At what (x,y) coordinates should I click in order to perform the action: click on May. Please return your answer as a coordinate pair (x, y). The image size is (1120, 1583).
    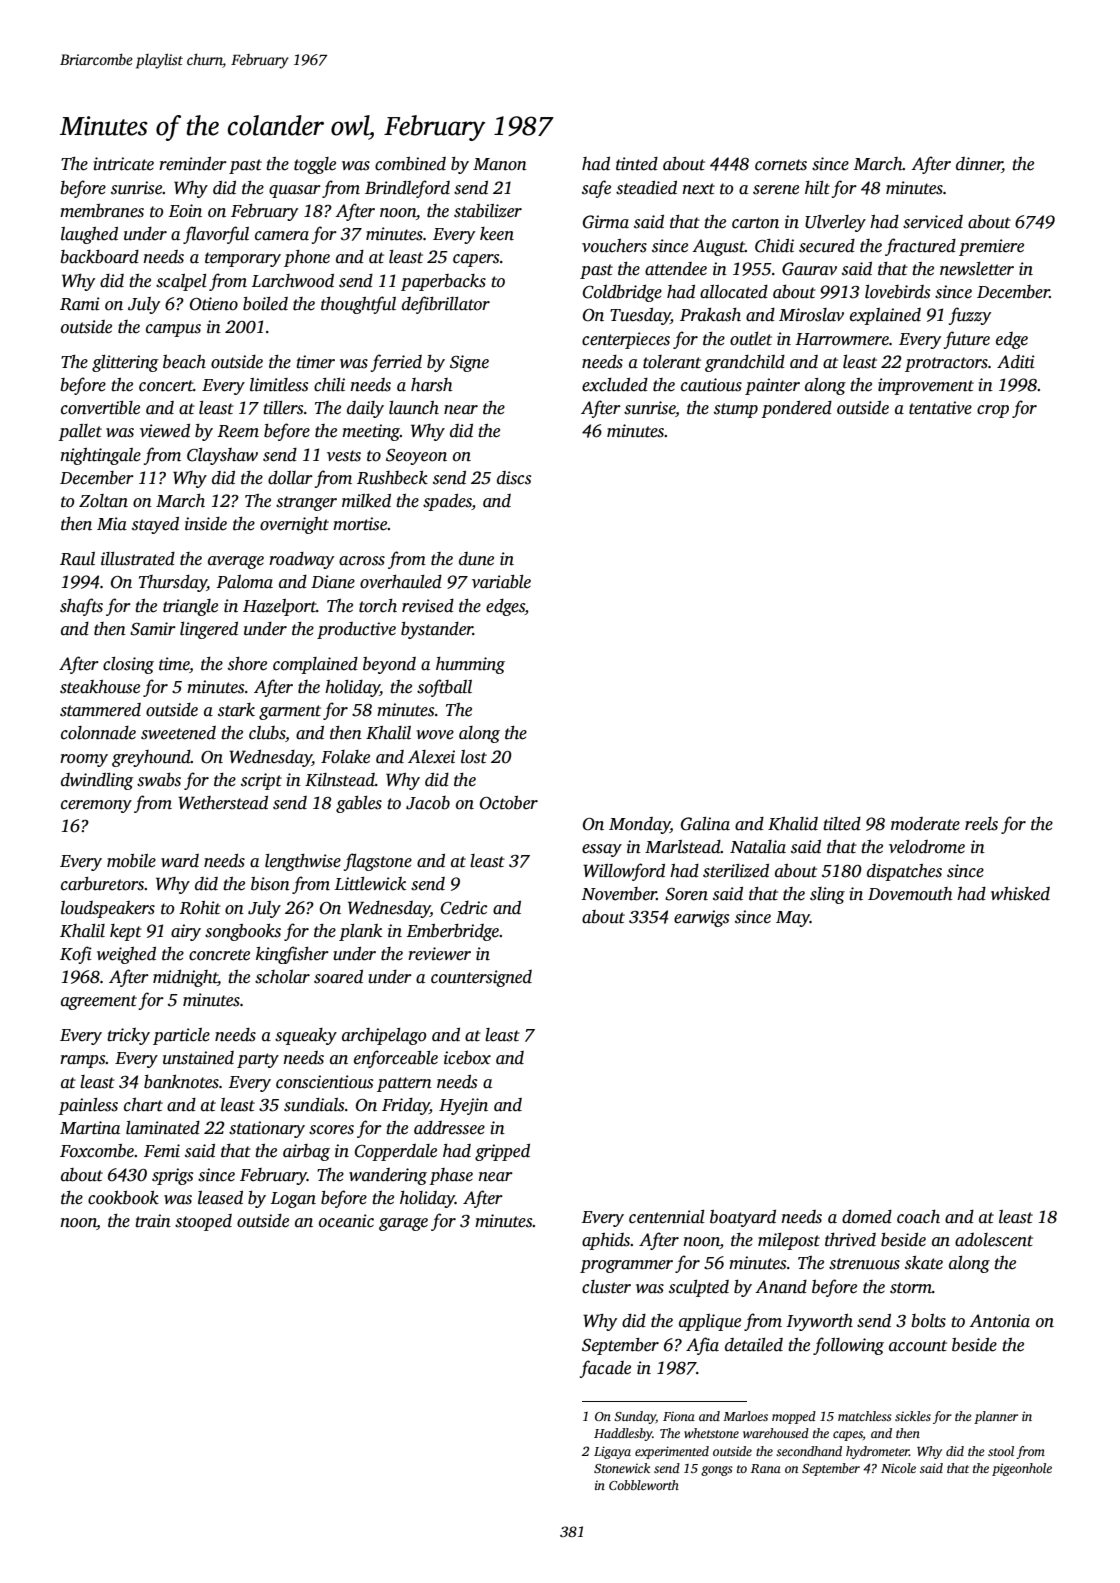
    Looking at the image, I should click on (793, 919).
